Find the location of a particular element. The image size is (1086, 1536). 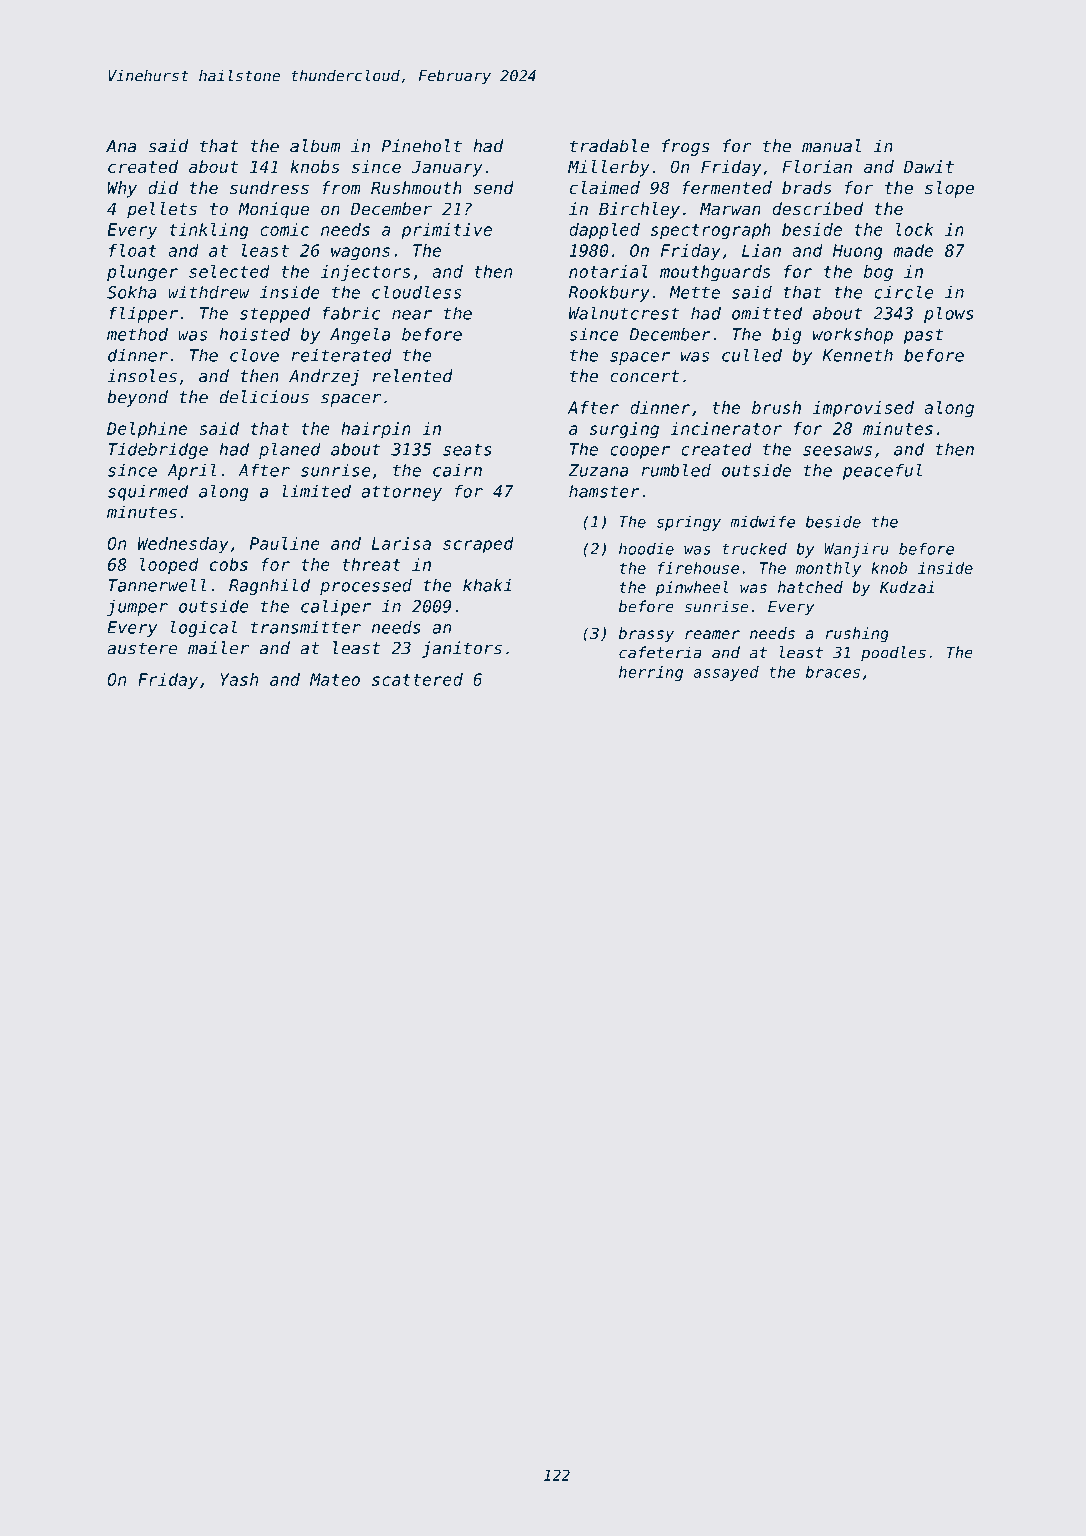

relented is located at coordinates (413, 376).
